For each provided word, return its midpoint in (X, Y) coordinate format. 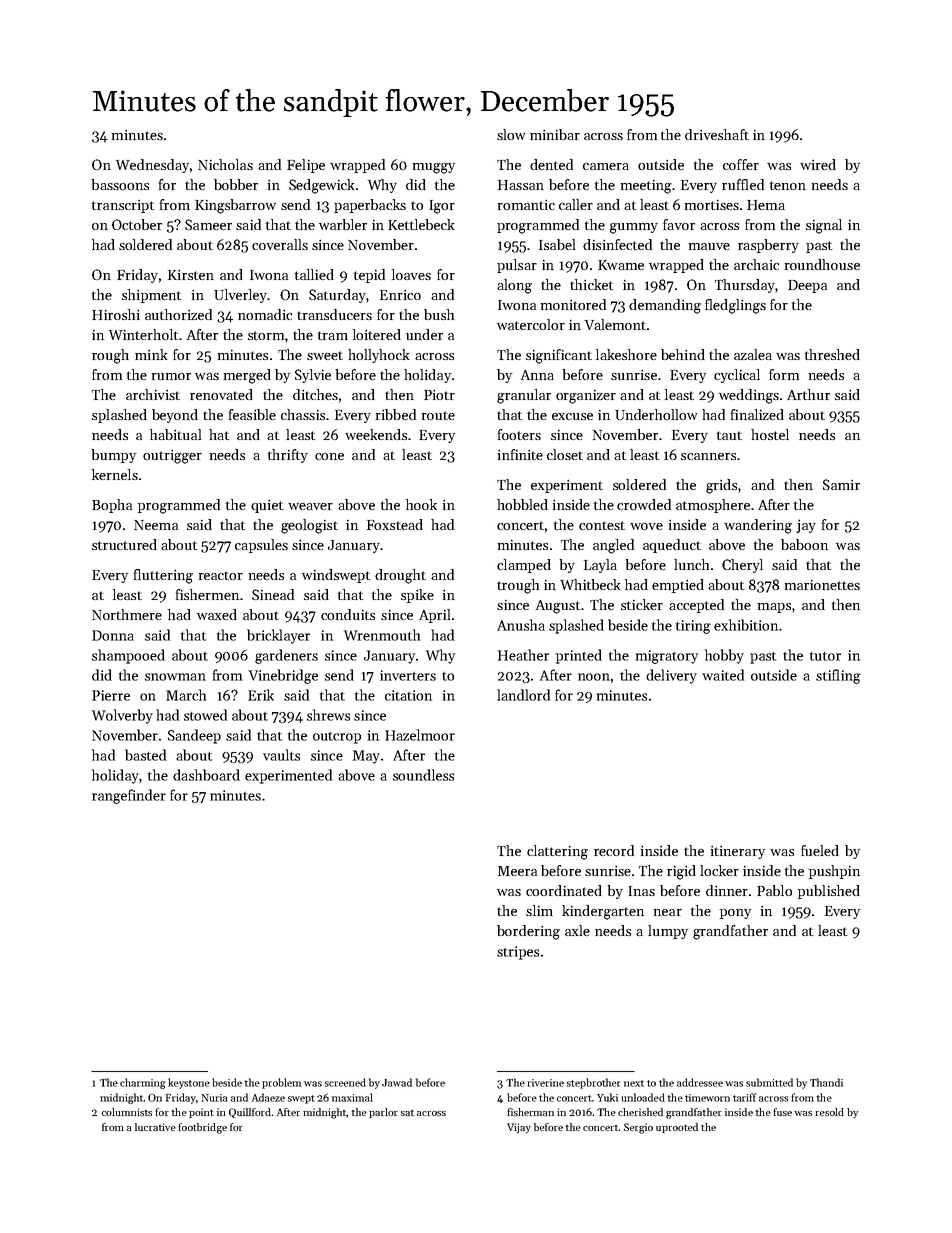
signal (824, 226)
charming (143, 1083)
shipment (152, 296)
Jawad (397, 1082)
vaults (281, 755)
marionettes (822, 585)
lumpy (668, 932)
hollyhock (378, 356)
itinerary (738, 852)
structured (124, 544)
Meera (517, 871)
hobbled (522, 504)
